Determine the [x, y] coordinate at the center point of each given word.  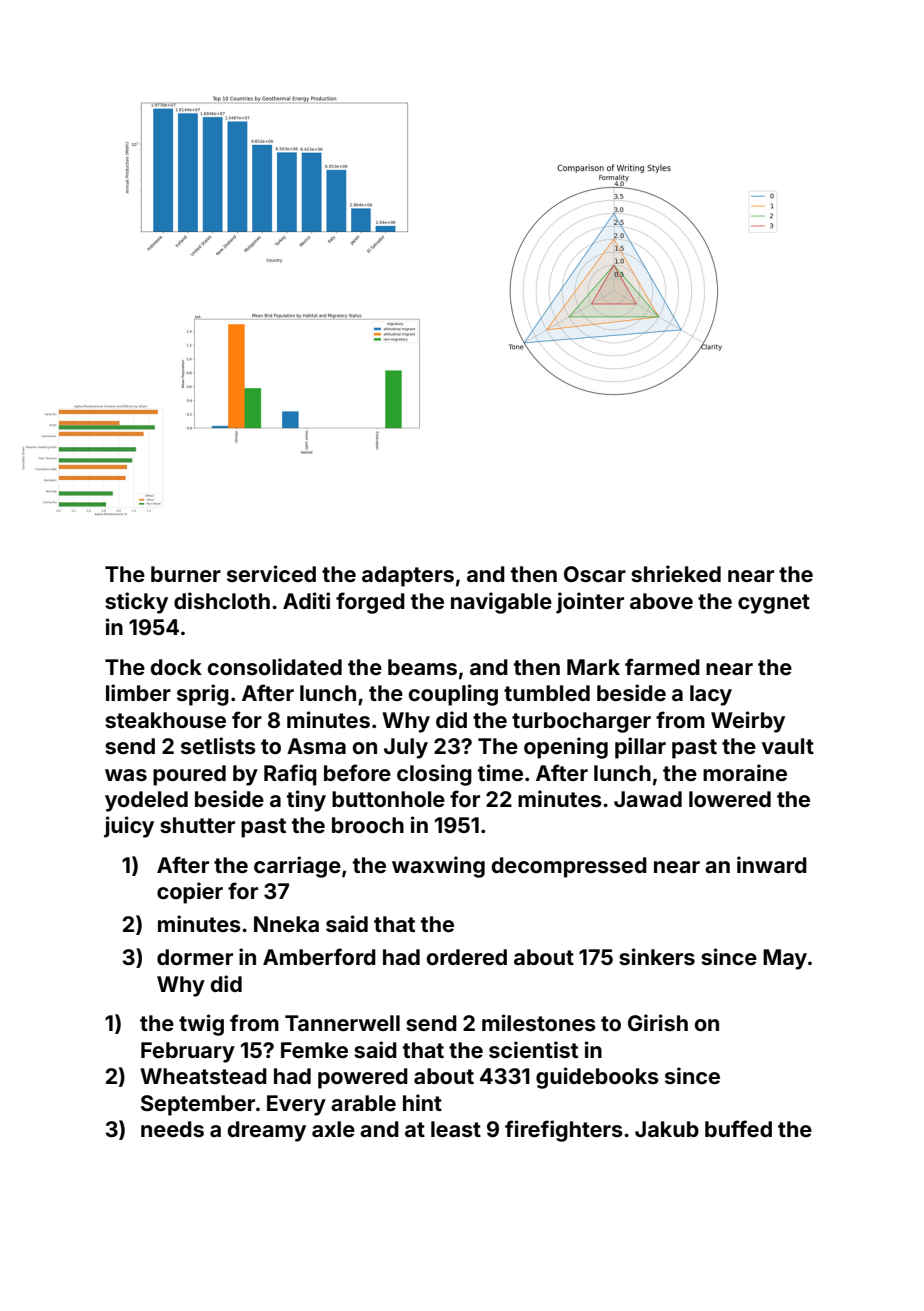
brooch [368, 825]
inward [772, 864]
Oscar [595, 574]
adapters [408, 576]
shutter [197, 825]
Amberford [319, 956]
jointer [590, 603]
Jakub [667, 1129]
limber [138, 692]
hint [422, 1102]
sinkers [657, 956]
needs [172, 1129]
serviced [271, 573]
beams [422, 667]
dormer [195, 957]
